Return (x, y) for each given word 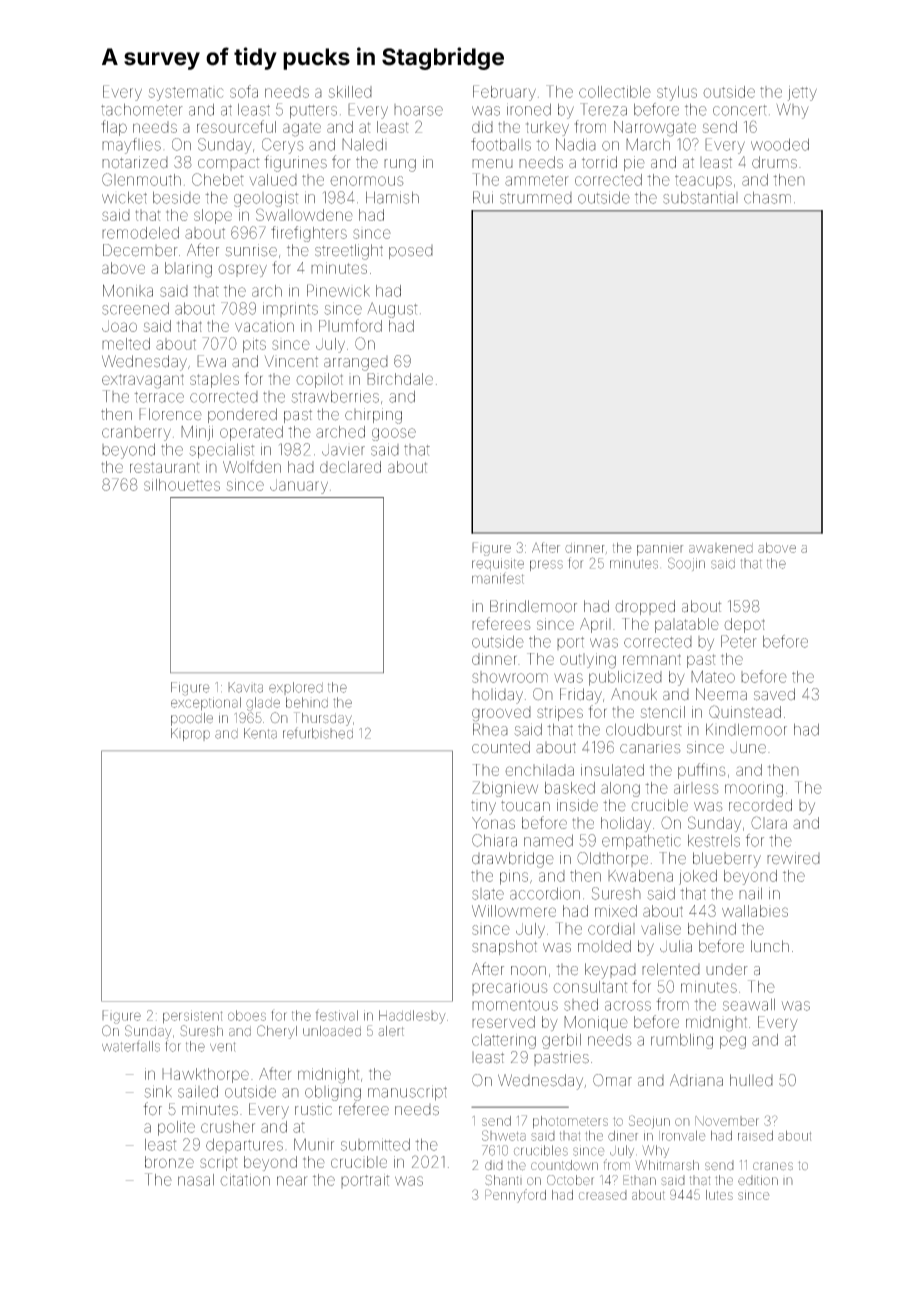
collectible (615, 92)
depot (744, 625)
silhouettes (182, 485)
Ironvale (682, 1135)
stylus (677, 93)
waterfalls (131, 1046)
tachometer (142, 109)
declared (350, 467)
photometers (570, 1122)
